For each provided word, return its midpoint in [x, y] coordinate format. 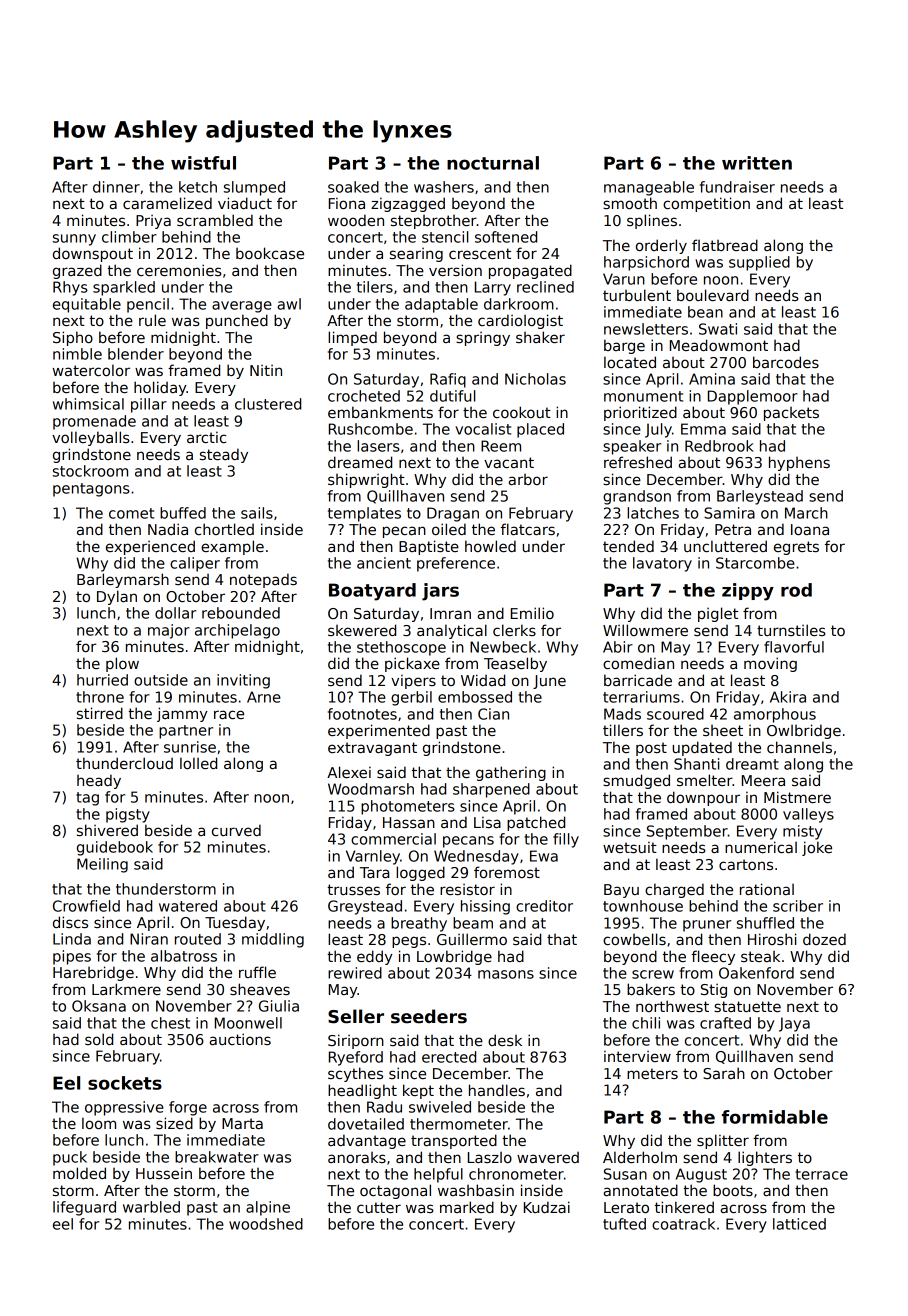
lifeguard [84, 1208]
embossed [475, 697]
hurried [102, 680]
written [757, 163]
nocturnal [493, 163]
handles [497, 1090]
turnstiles [791, 630]
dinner [116, 187]
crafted [725, 1023]
